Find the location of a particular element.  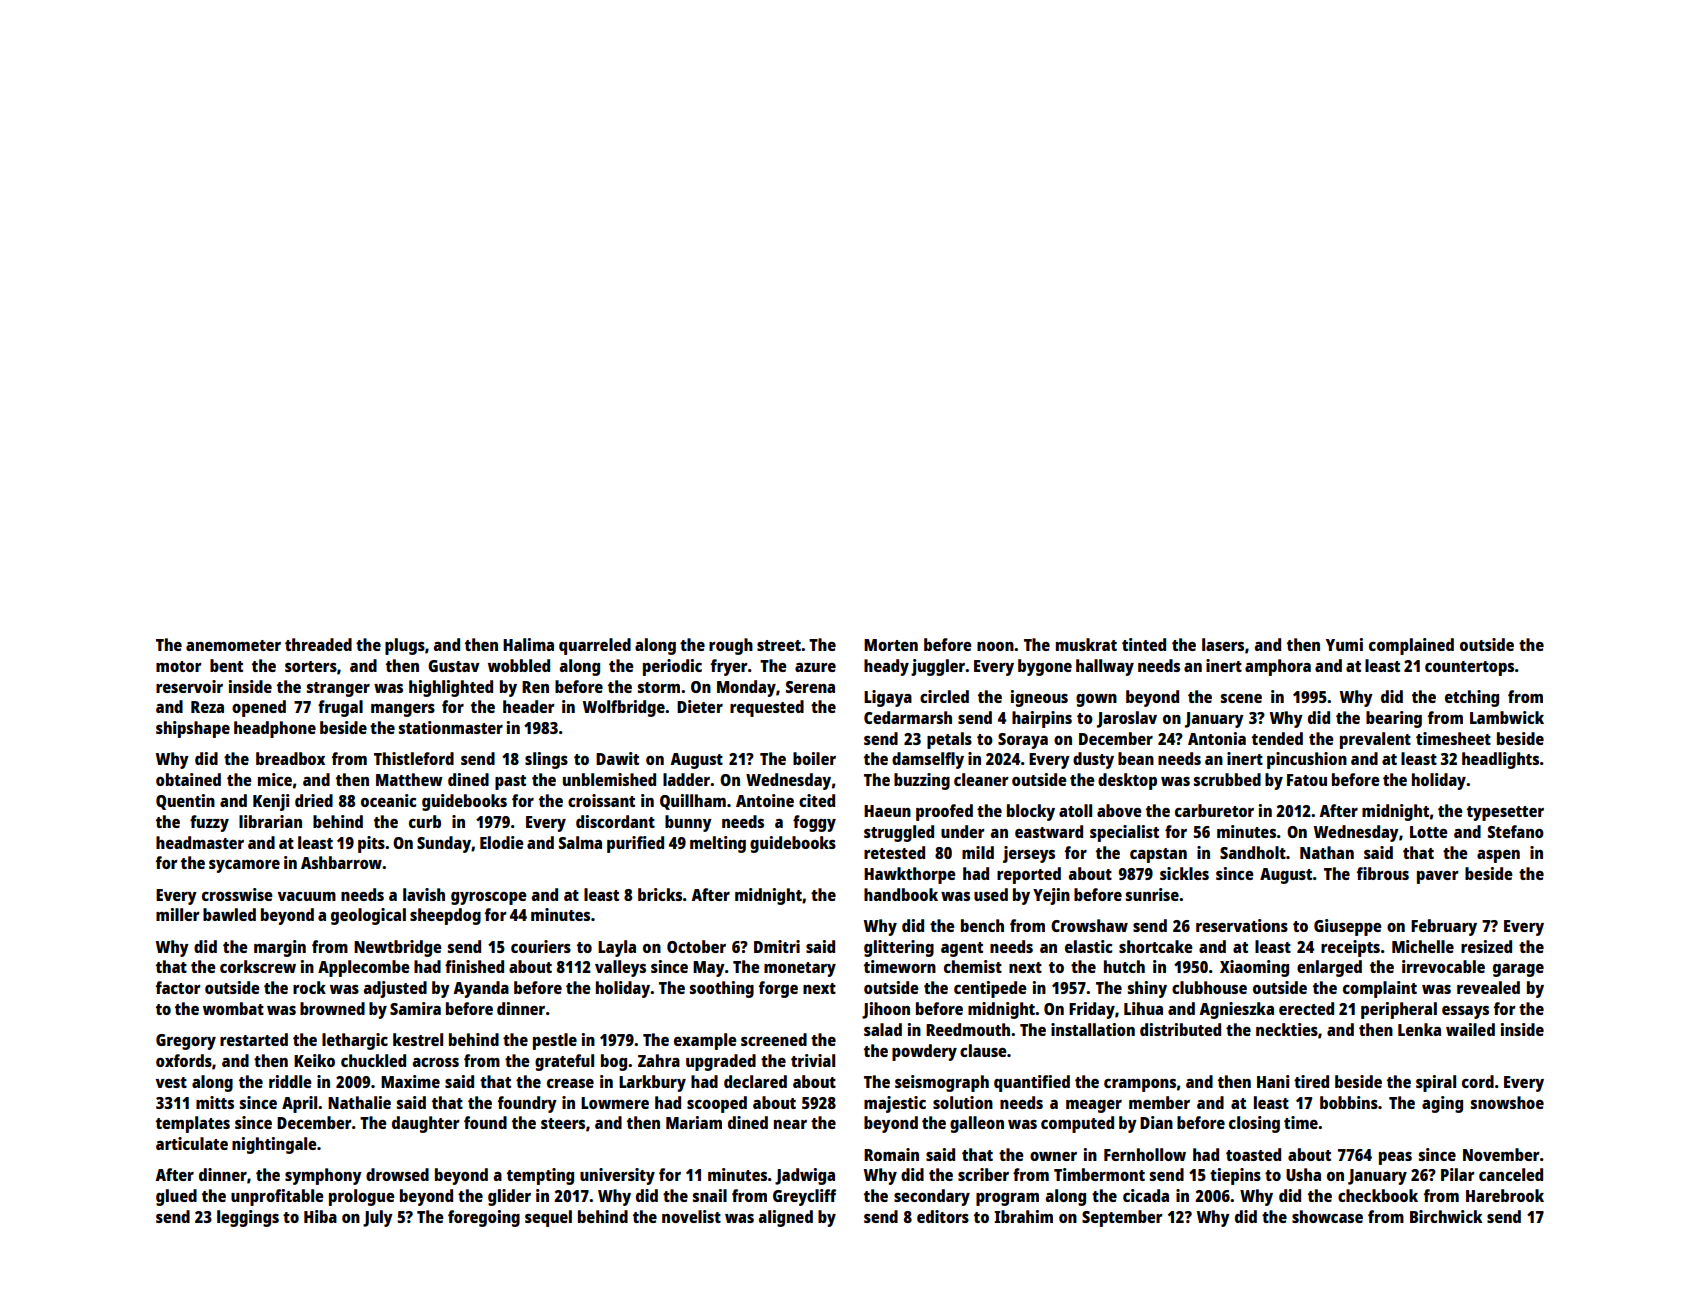

bench is located at coordinates (982, 925).
